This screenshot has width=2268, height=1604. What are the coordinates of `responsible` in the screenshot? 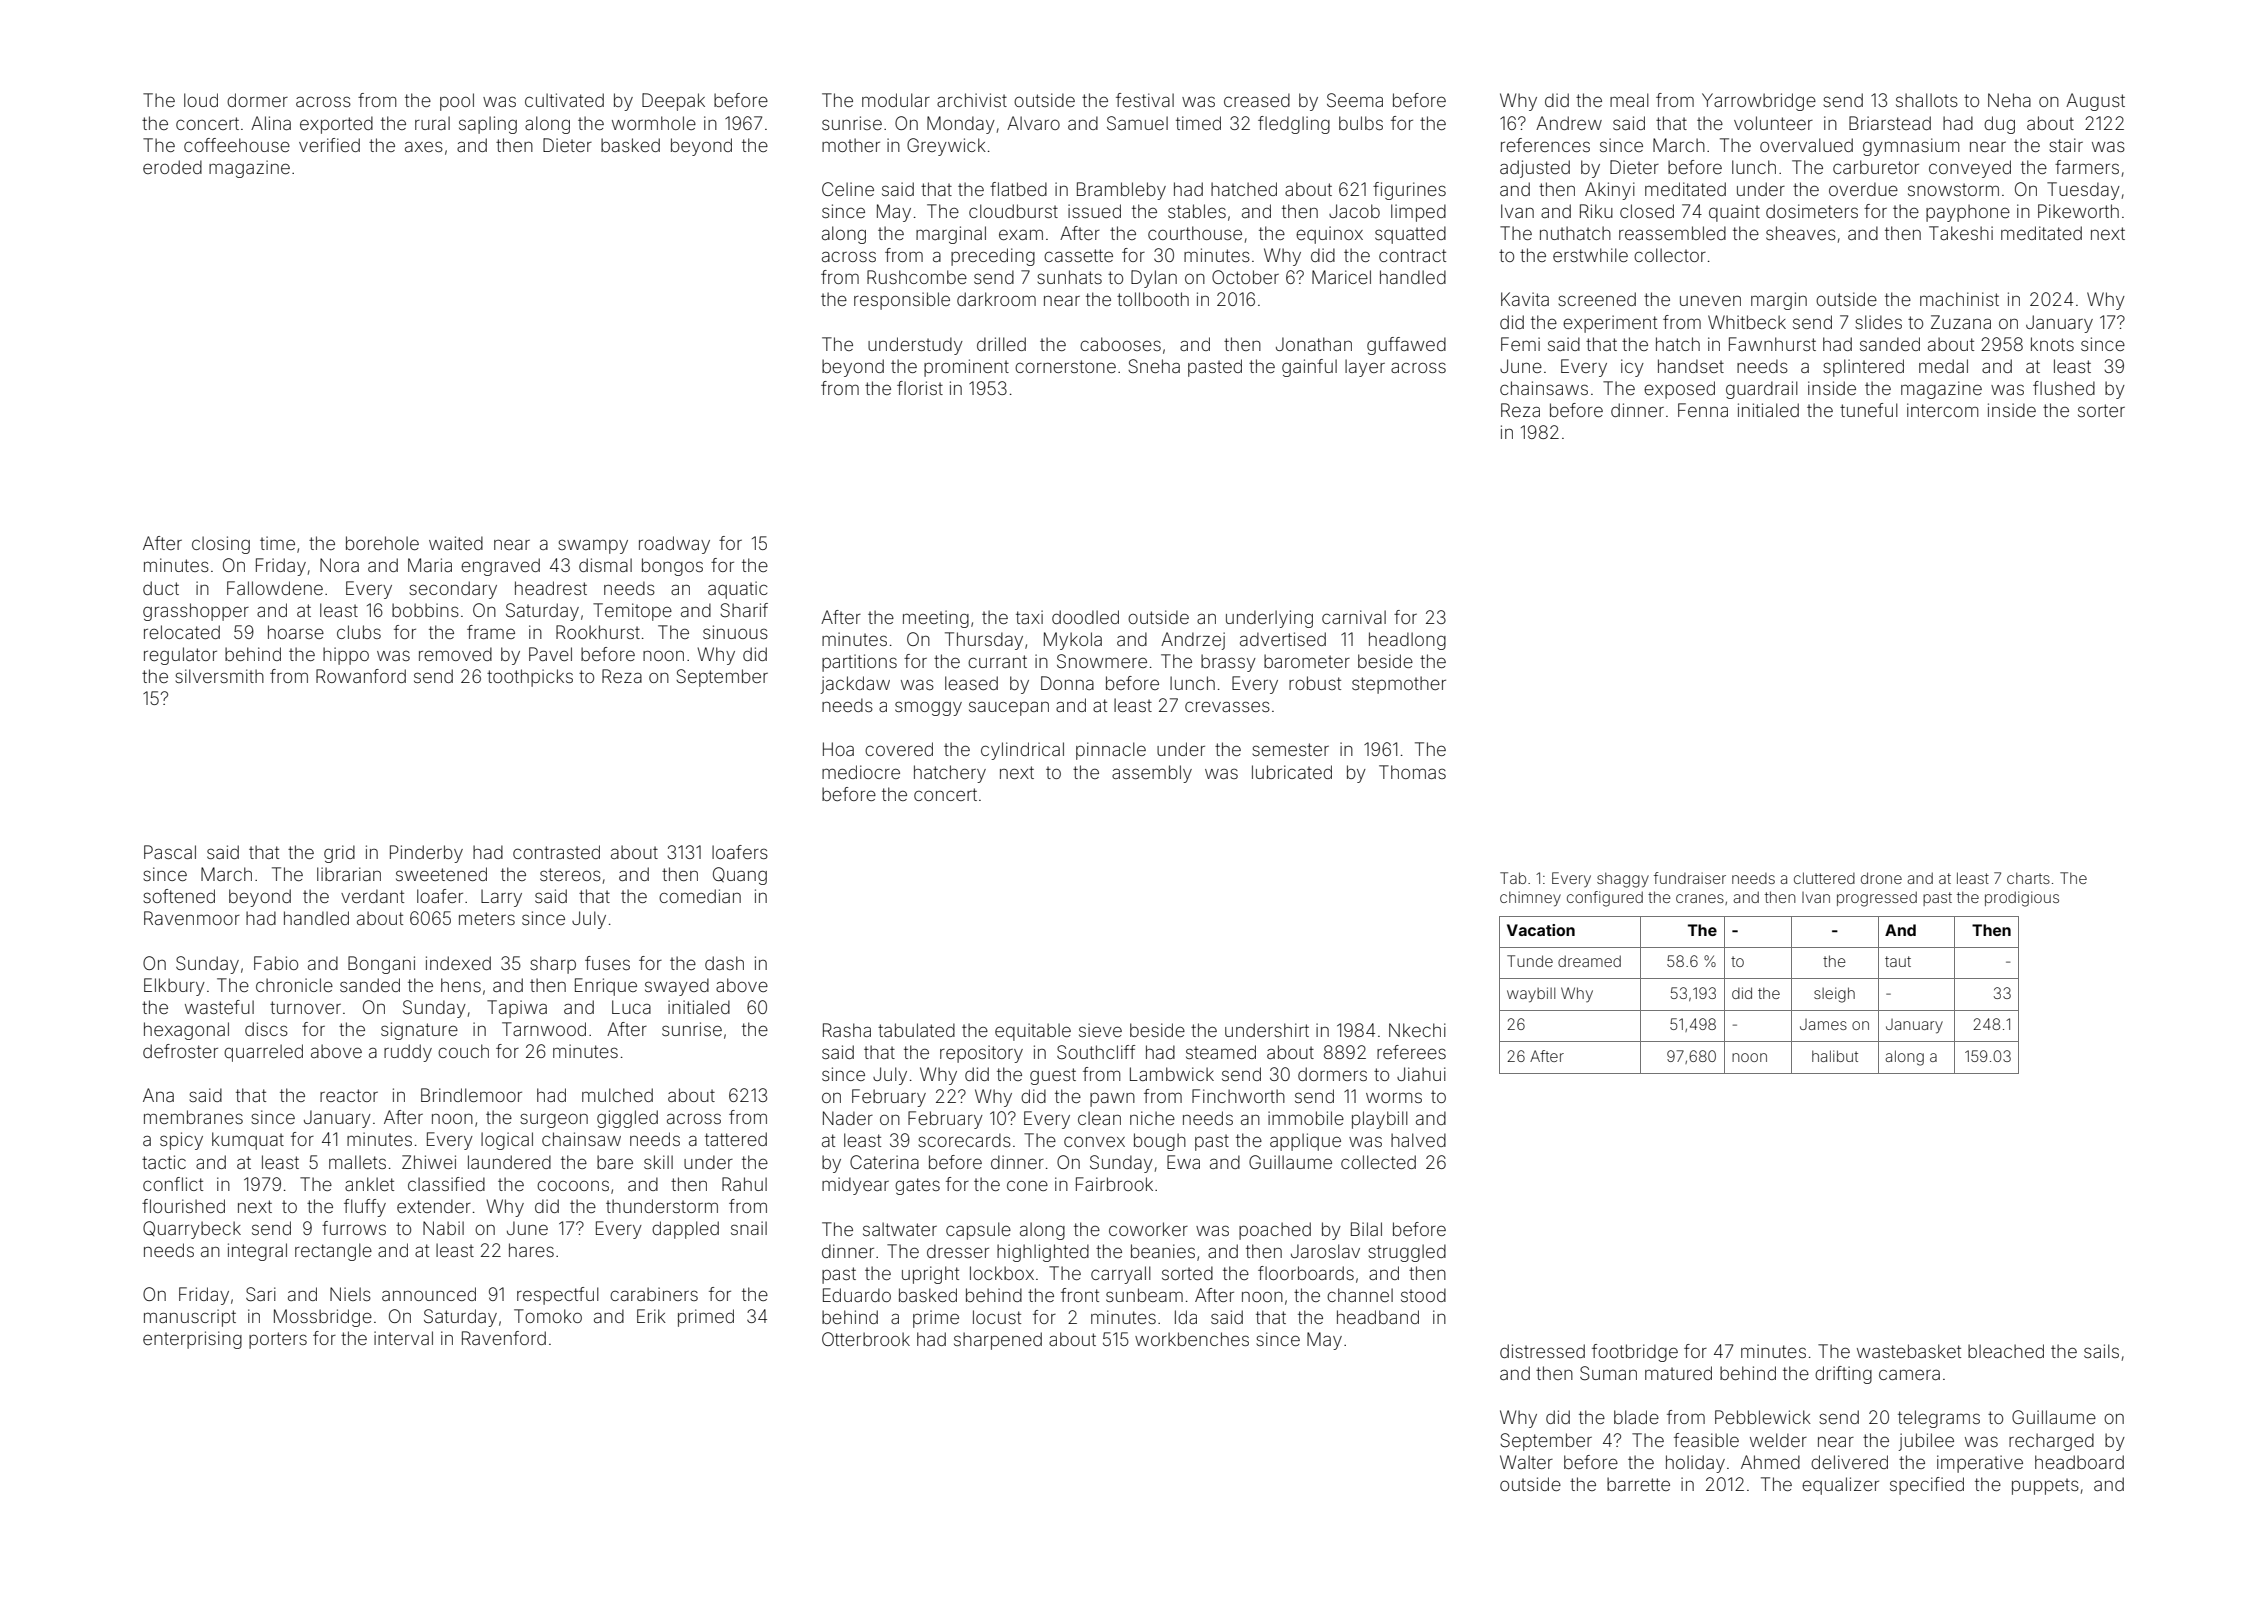 It's located at (902, 301).
